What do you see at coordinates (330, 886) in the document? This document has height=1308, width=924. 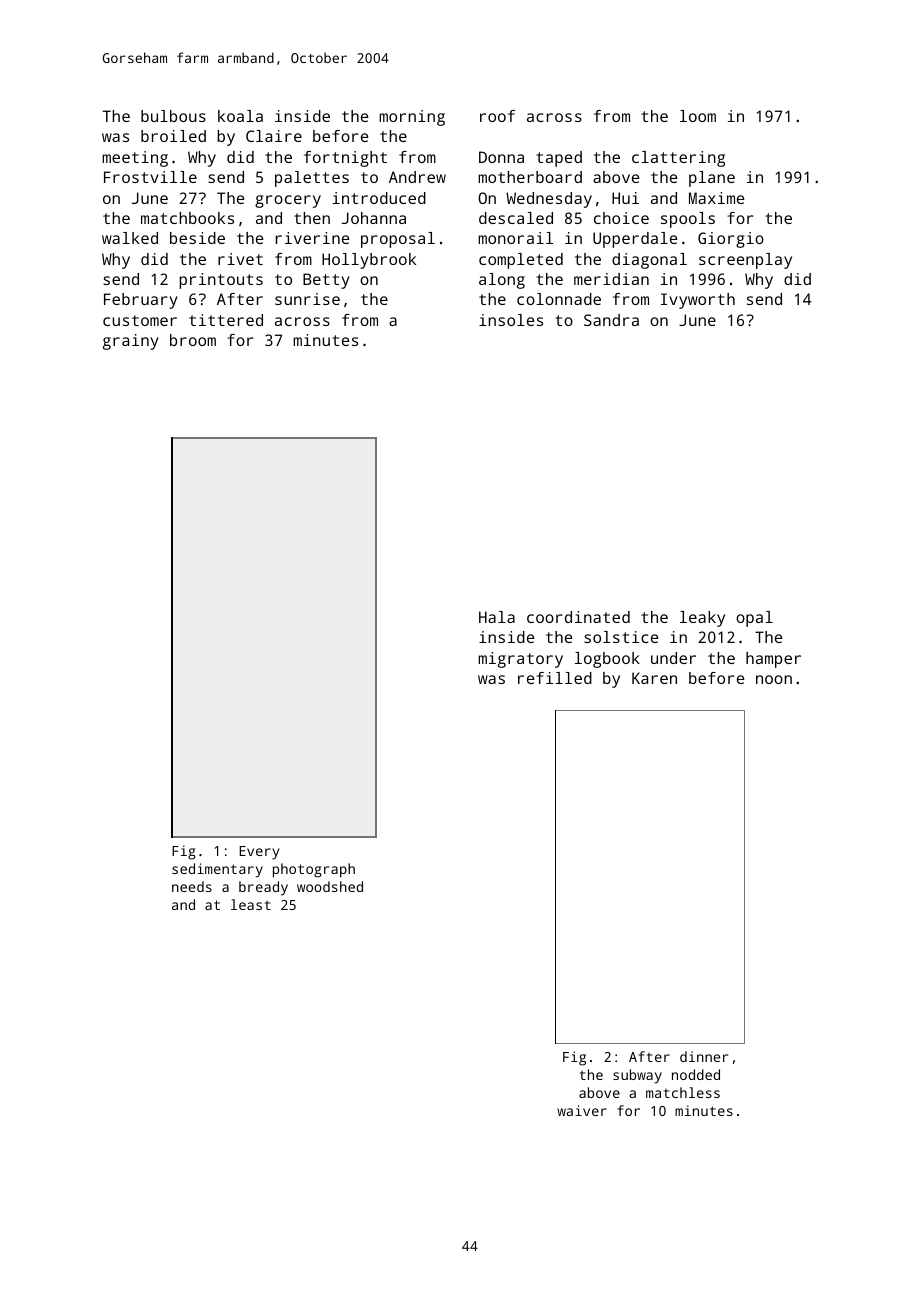 I see `woodshed` at bounding box center [330, 886].
